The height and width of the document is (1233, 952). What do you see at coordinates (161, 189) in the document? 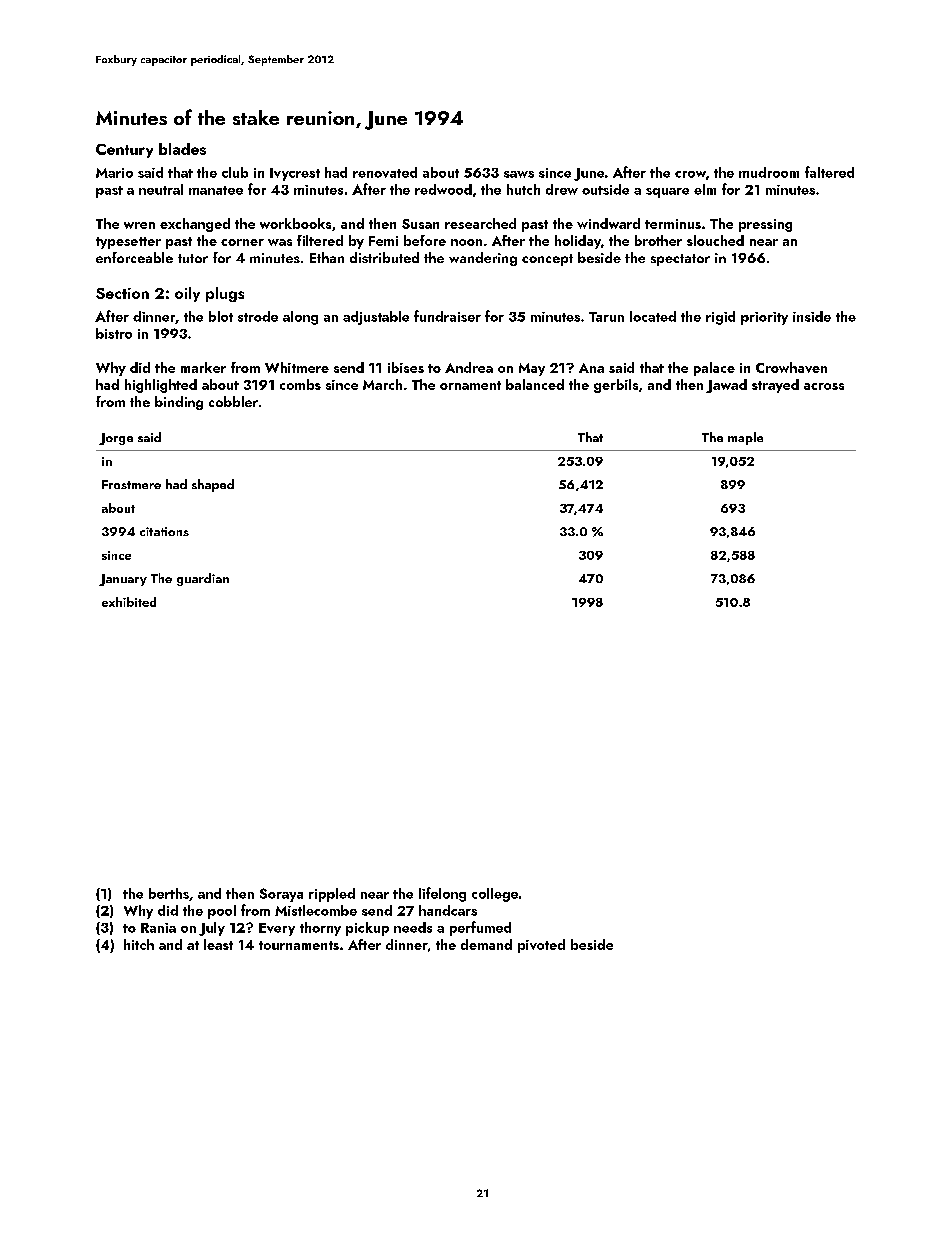
I see `neutral` at bounding box center [161, 189].
